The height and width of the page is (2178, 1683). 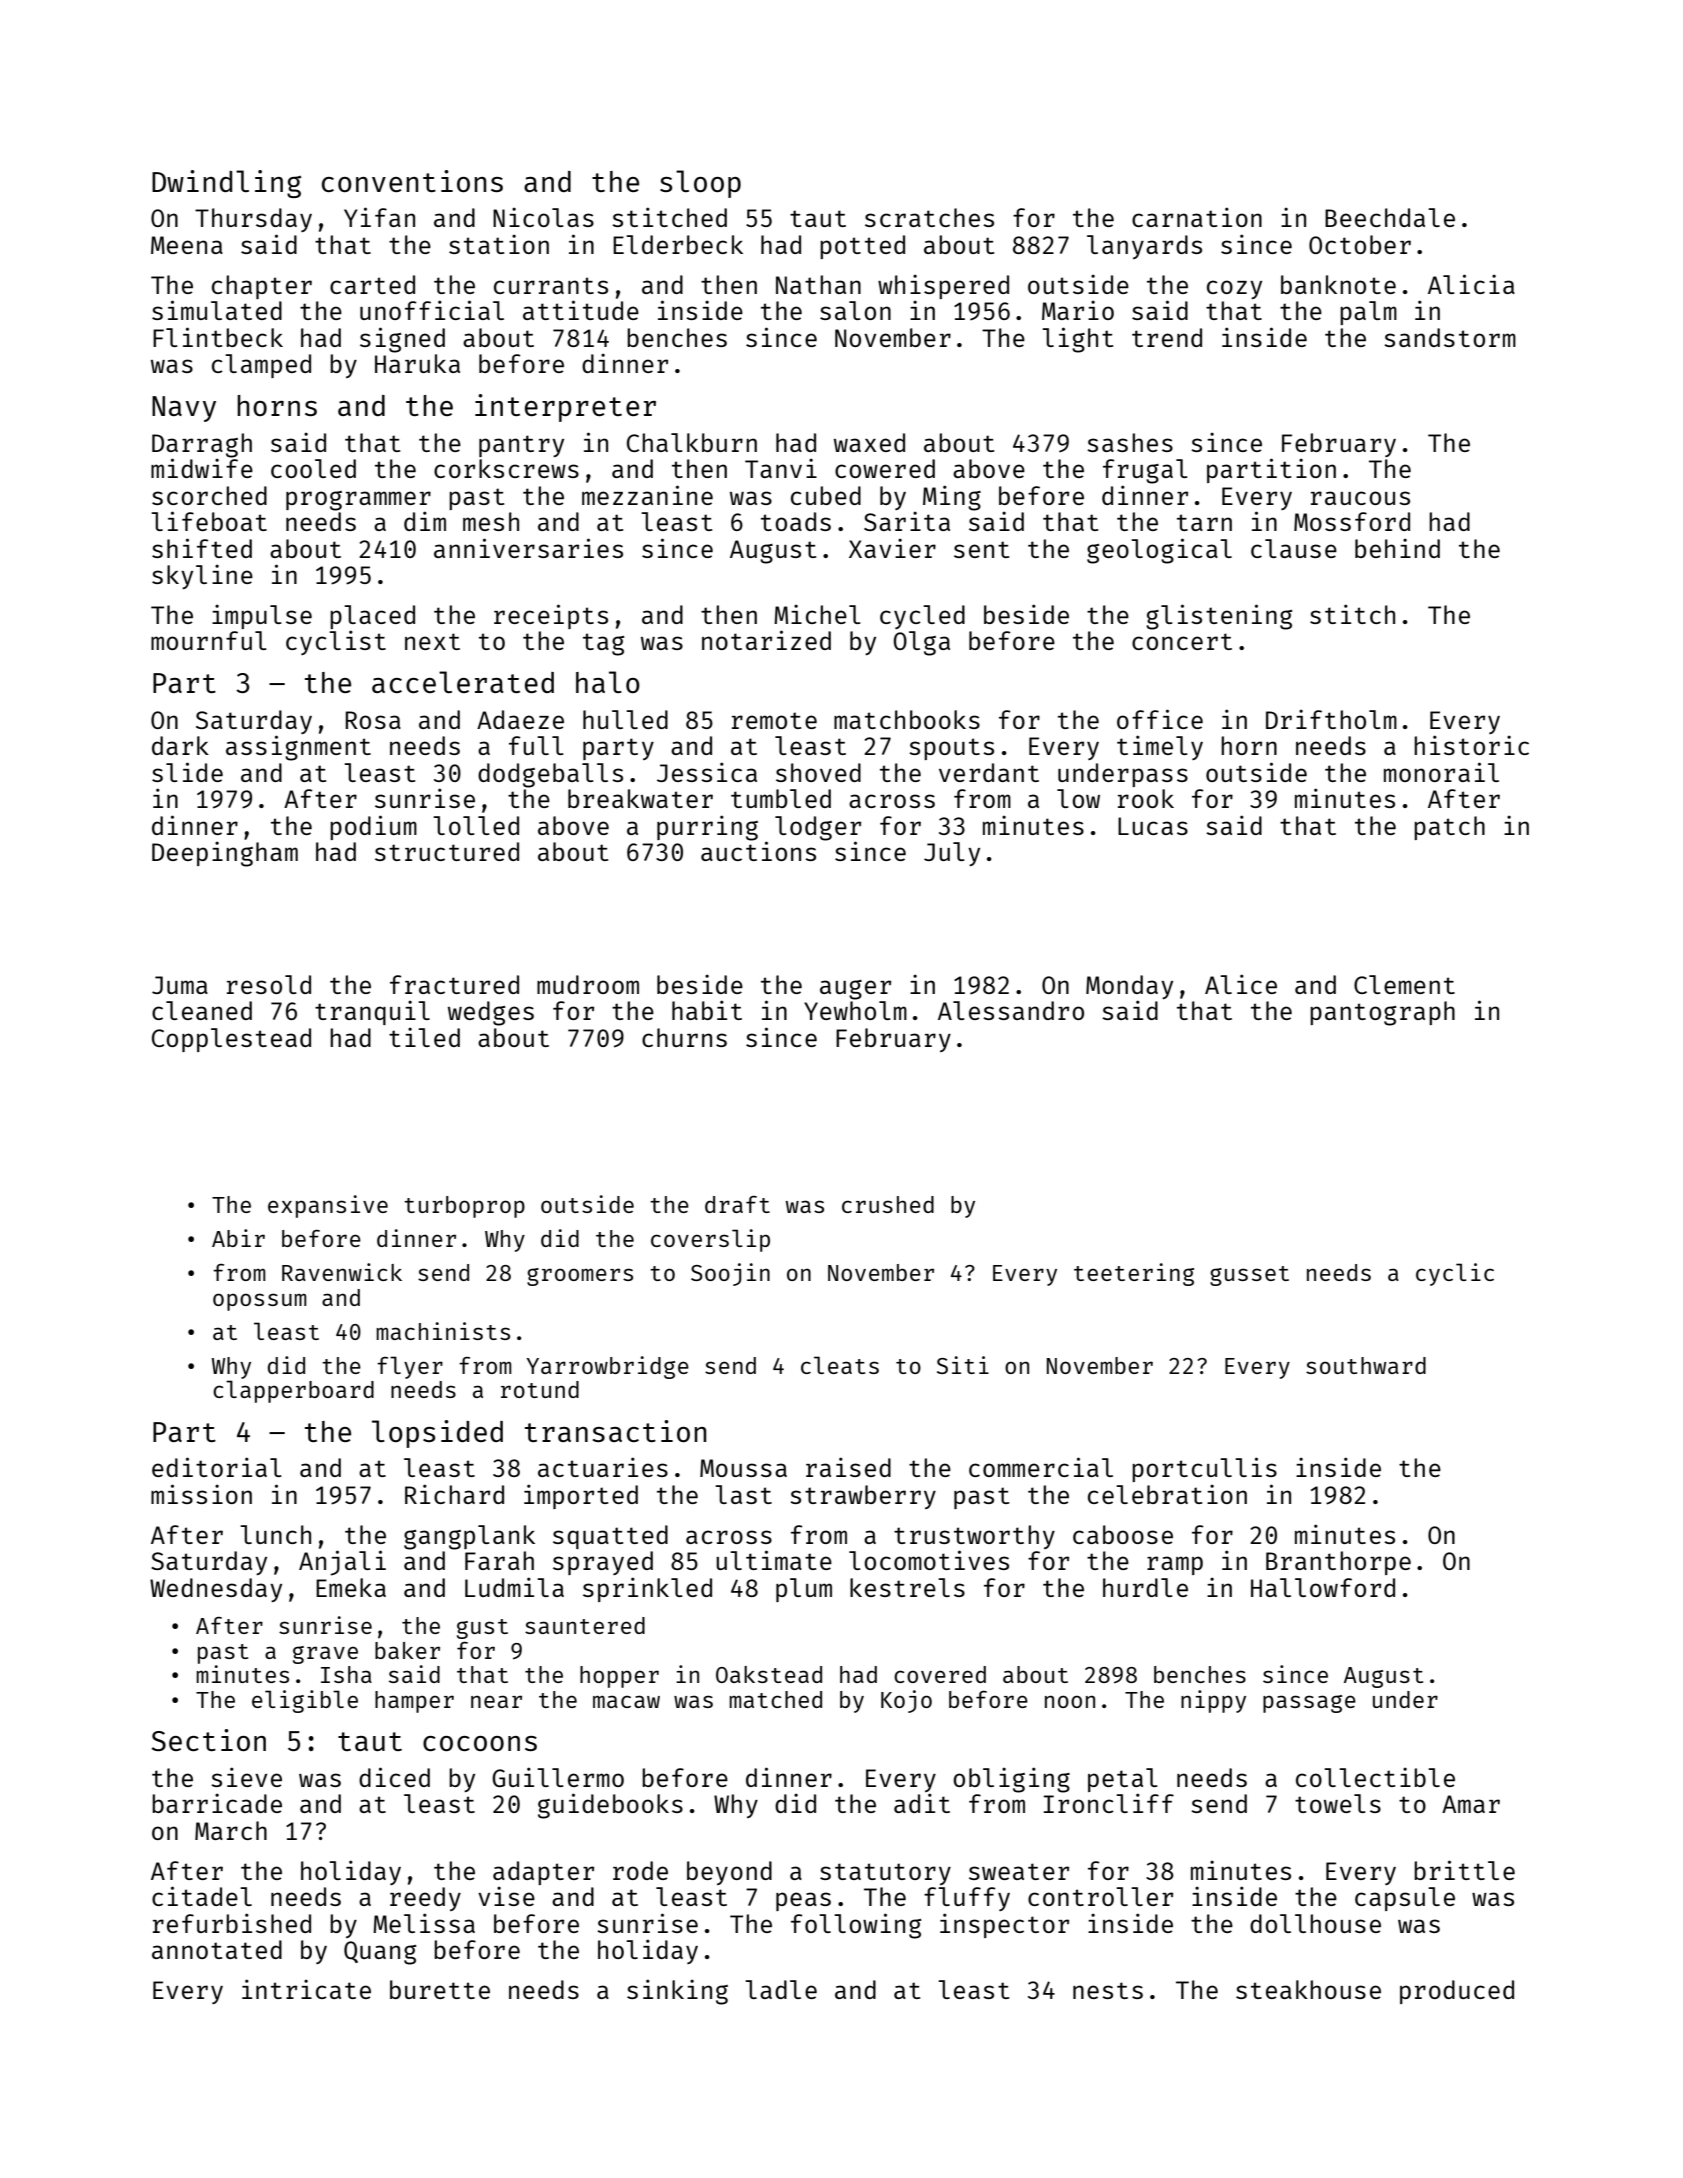 What do you see at coordinates (1382, 1013) in the page?
I see `pantograph` at bounding box center [1382, 1013].
